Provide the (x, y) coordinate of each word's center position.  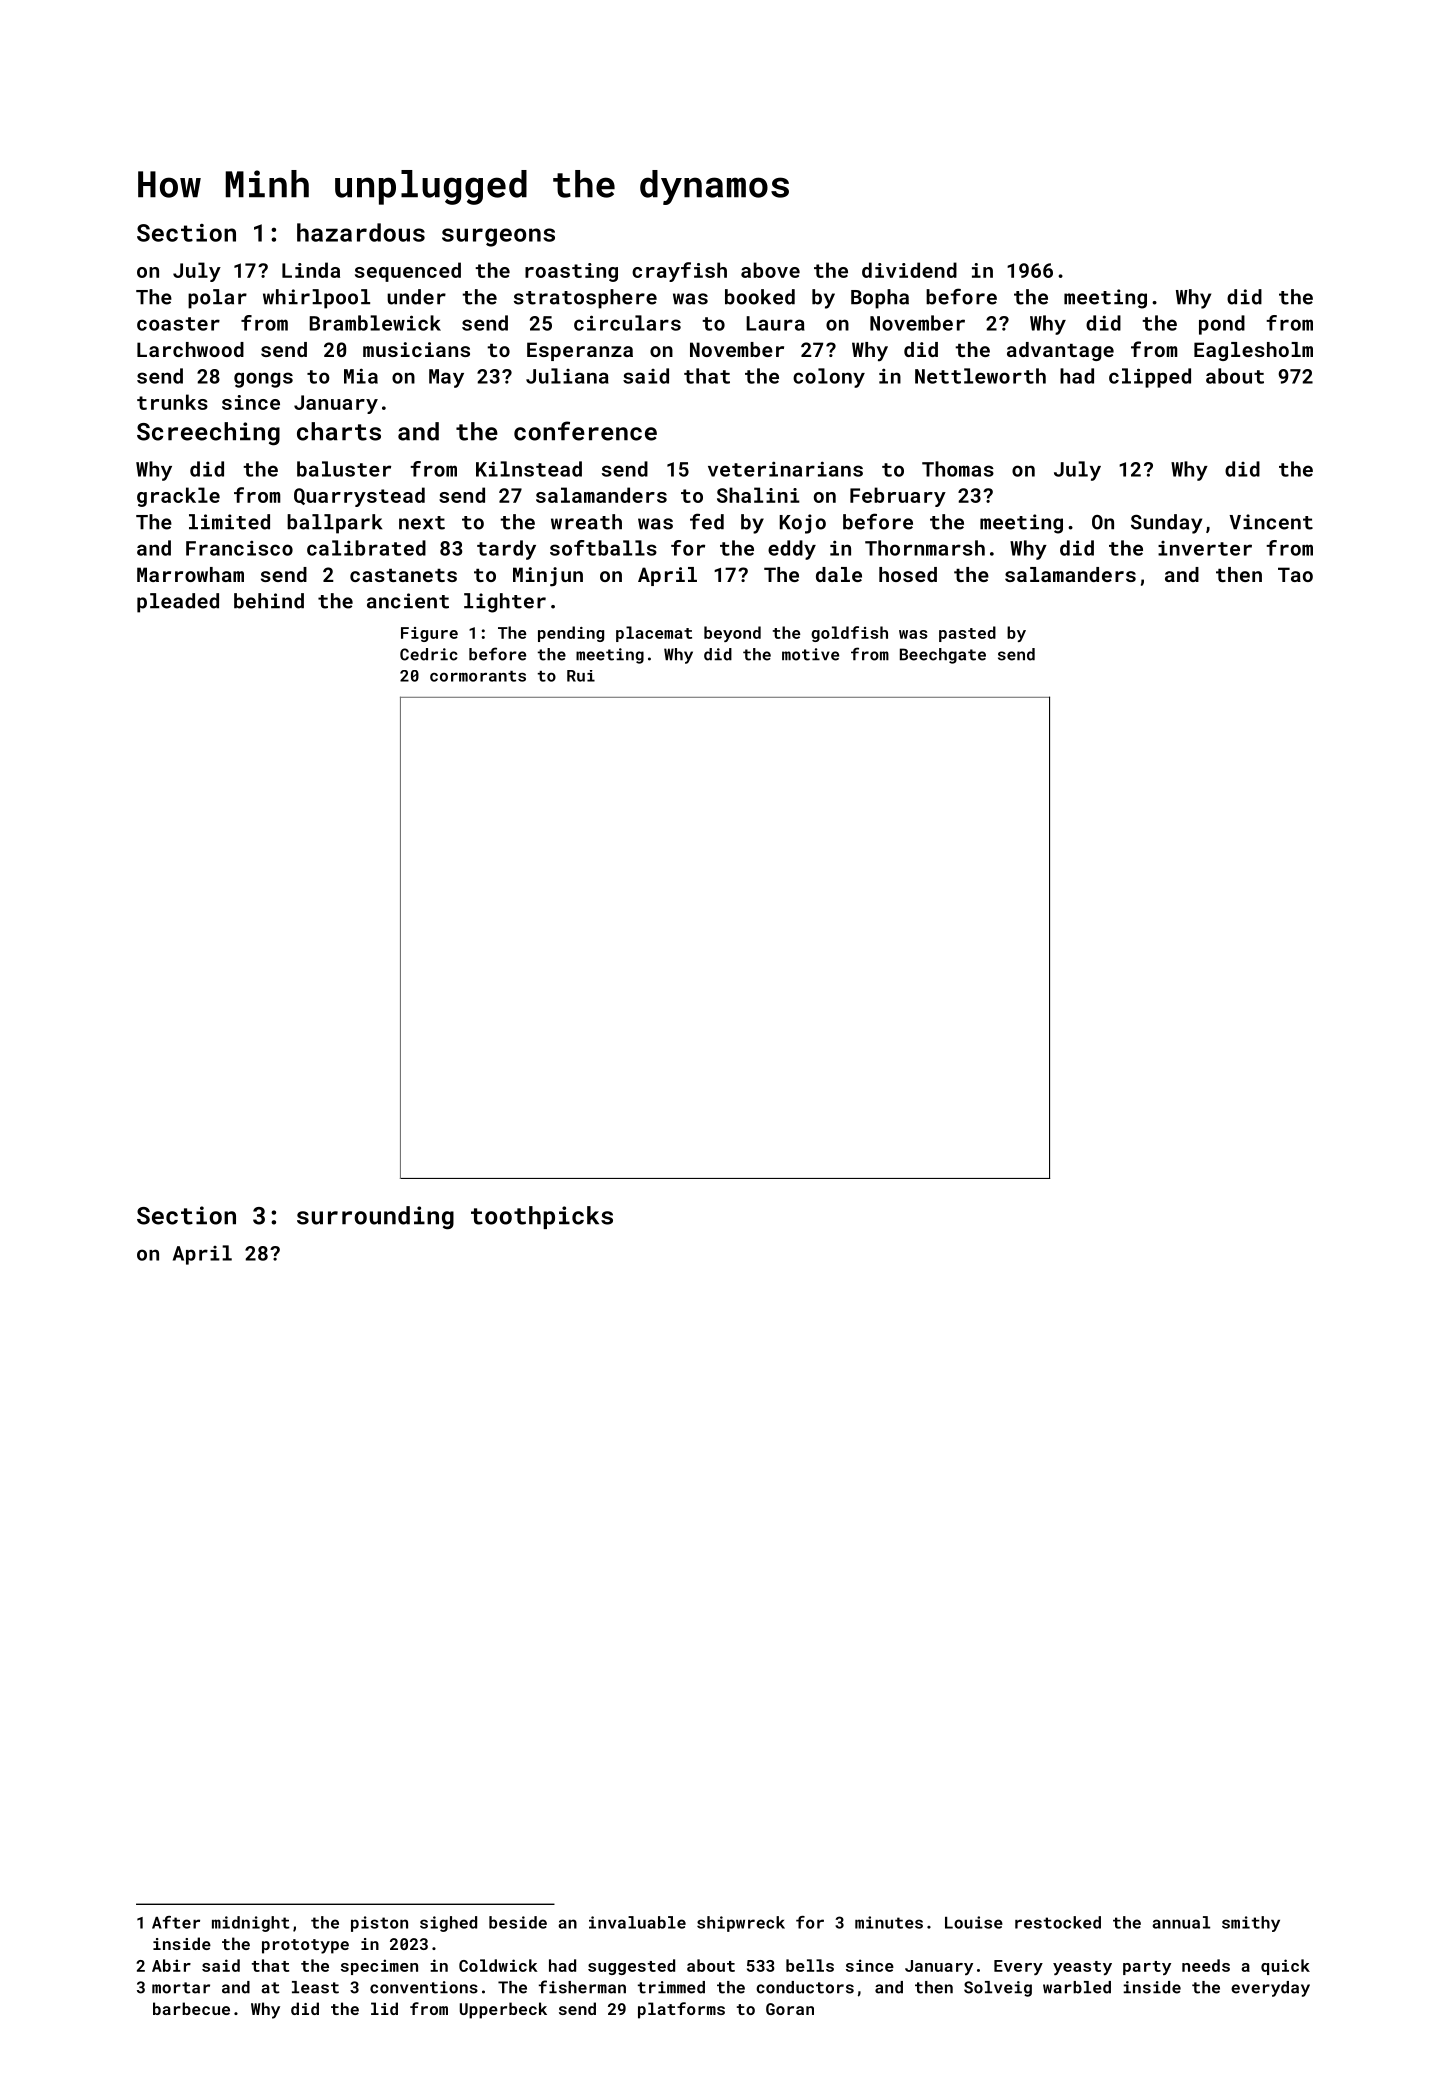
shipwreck (741, 1924)
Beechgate (943, 656)
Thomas (958, 469)
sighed (448, 1924)
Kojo (803, 524)
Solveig (998, 1989)
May (446, 378)
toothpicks (542, 1217)
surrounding (375, 1218)
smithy (1251, 1924)
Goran (790, 2009)
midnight (251, 1924)
